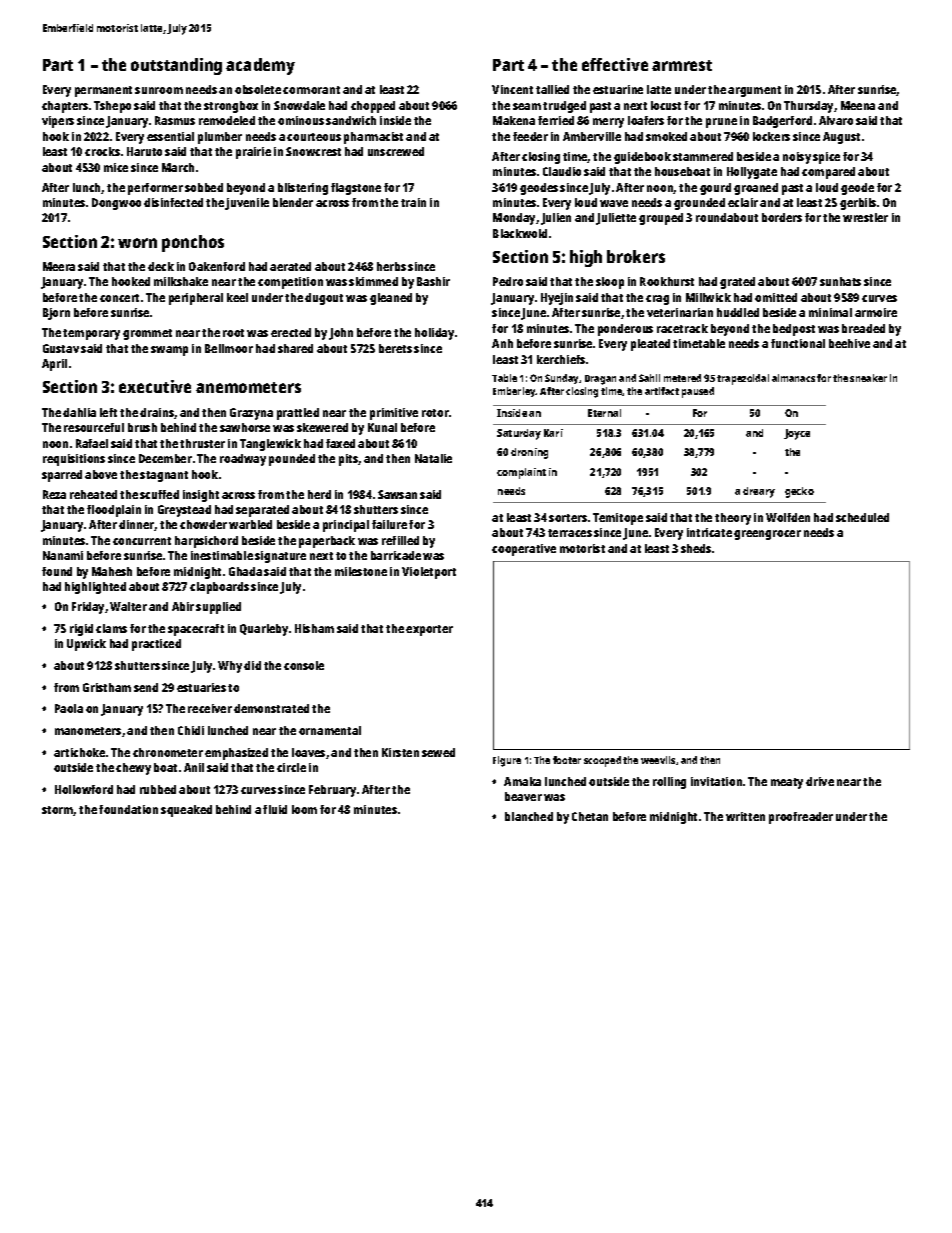 The width and height of the screenshot is (952, 1233). What do you see at coordinates (782, 217) in the screenshot?
I see `borders` at bounding box center [782, 217].
